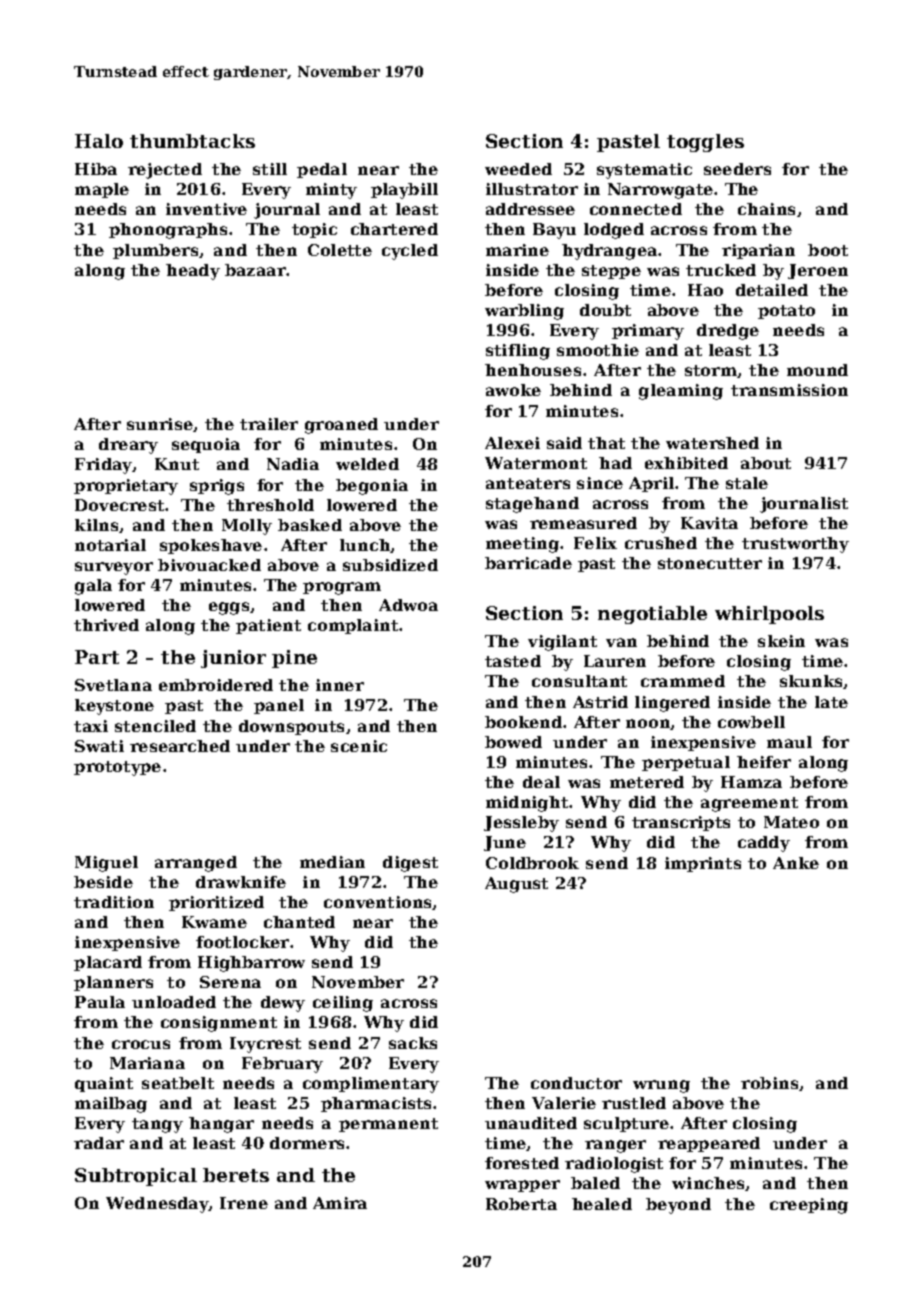 Image resolution: width=924 pixels, height=1314 pixels. What do you see at coordinates (233, 659) in the screenshot?
I see `junior` at bounding box center [233, 659].
